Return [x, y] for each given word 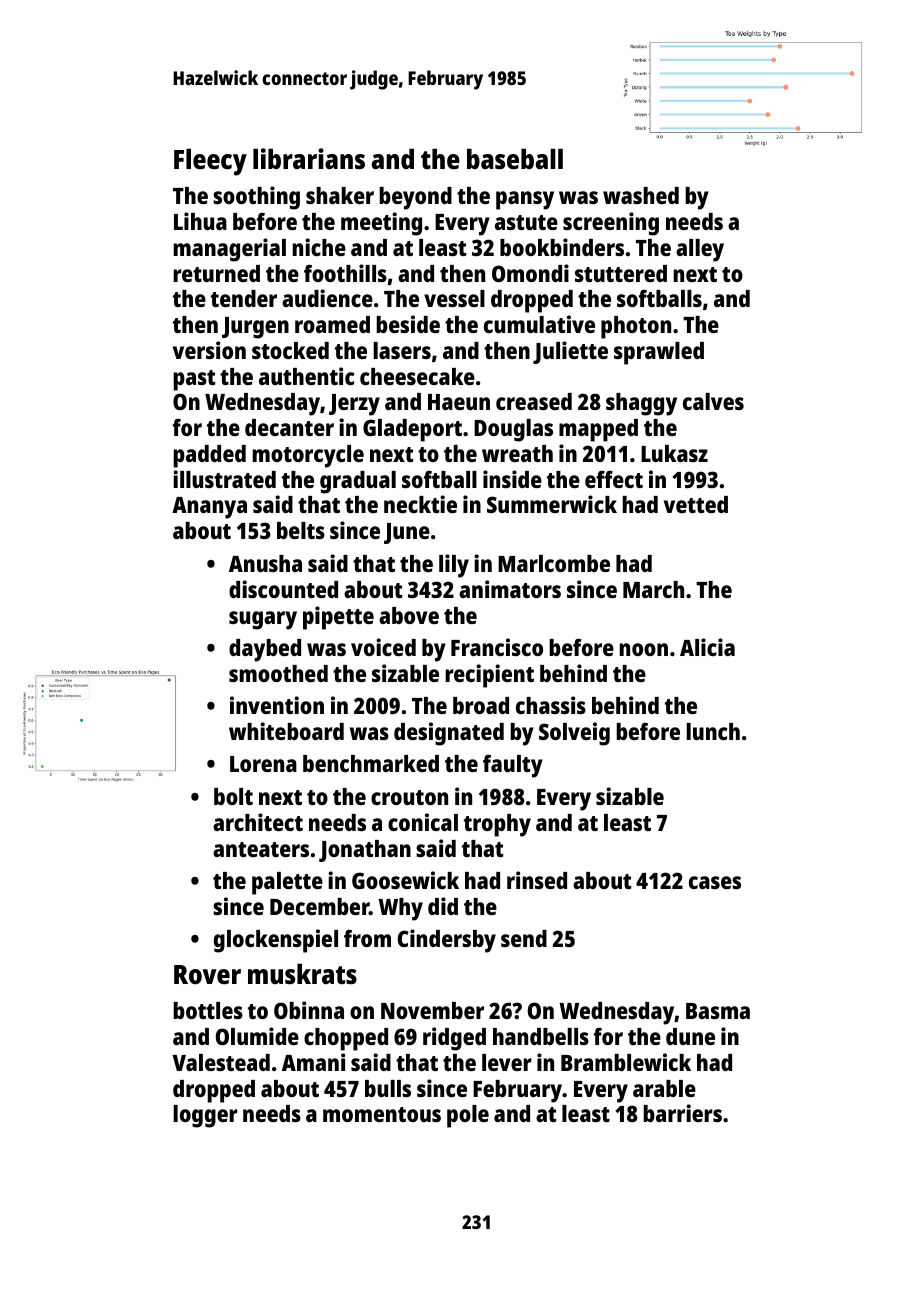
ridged [454, 1039]
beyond [415, 198]
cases [715, 882]
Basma [718, 1011]
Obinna [309, 1010]
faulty [513, 766]
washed [641, 195]
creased [534, 401]
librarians [309, 158]
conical [423, 822]
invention [277, 705]
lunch [713, 731]
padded [209, 456]
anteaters [261, 849]
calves [713, 401]
